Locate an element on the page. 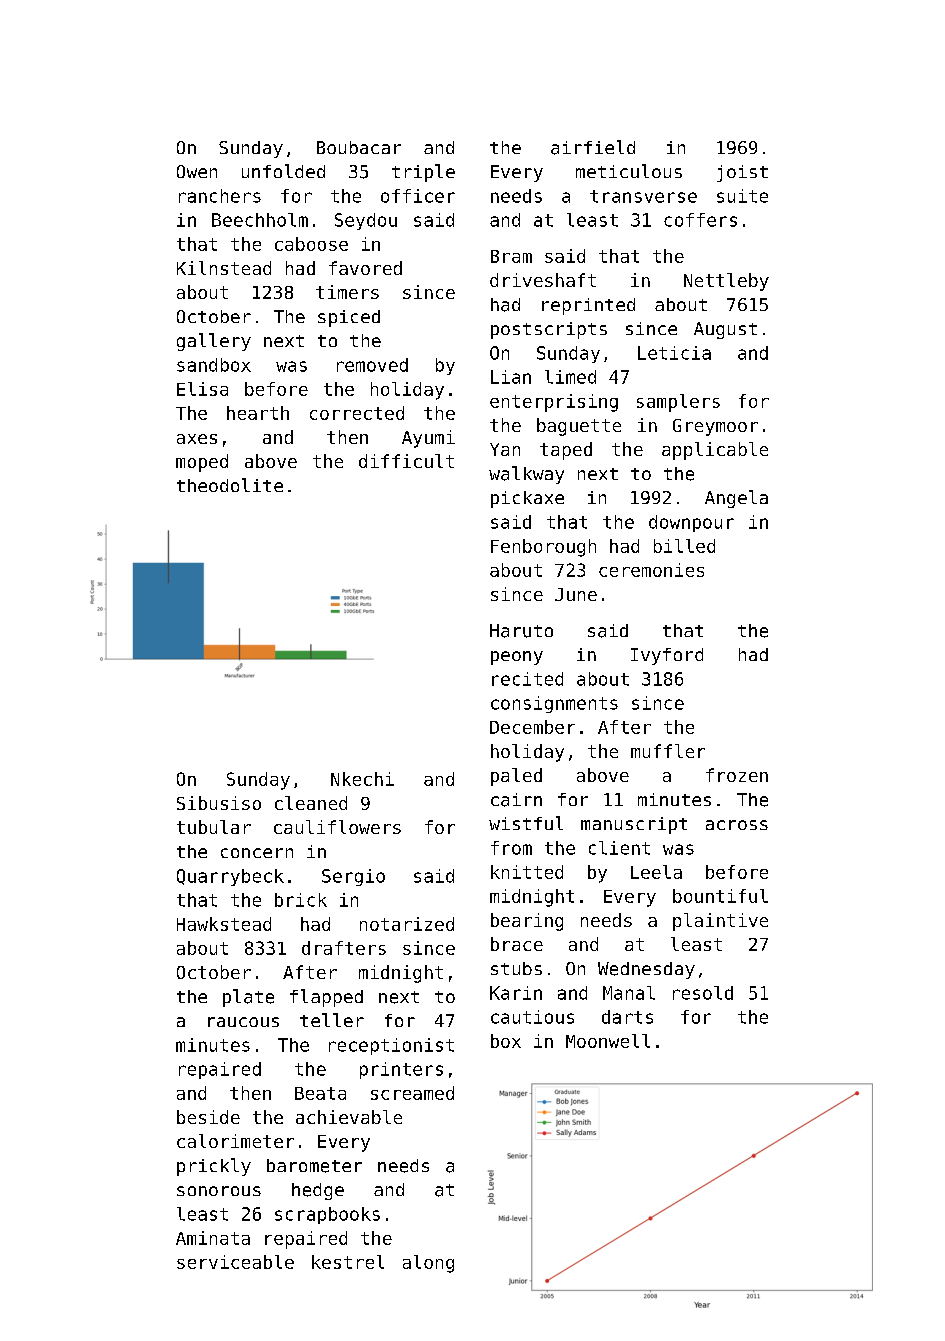  airfield is located at coordinates (593, 147).
